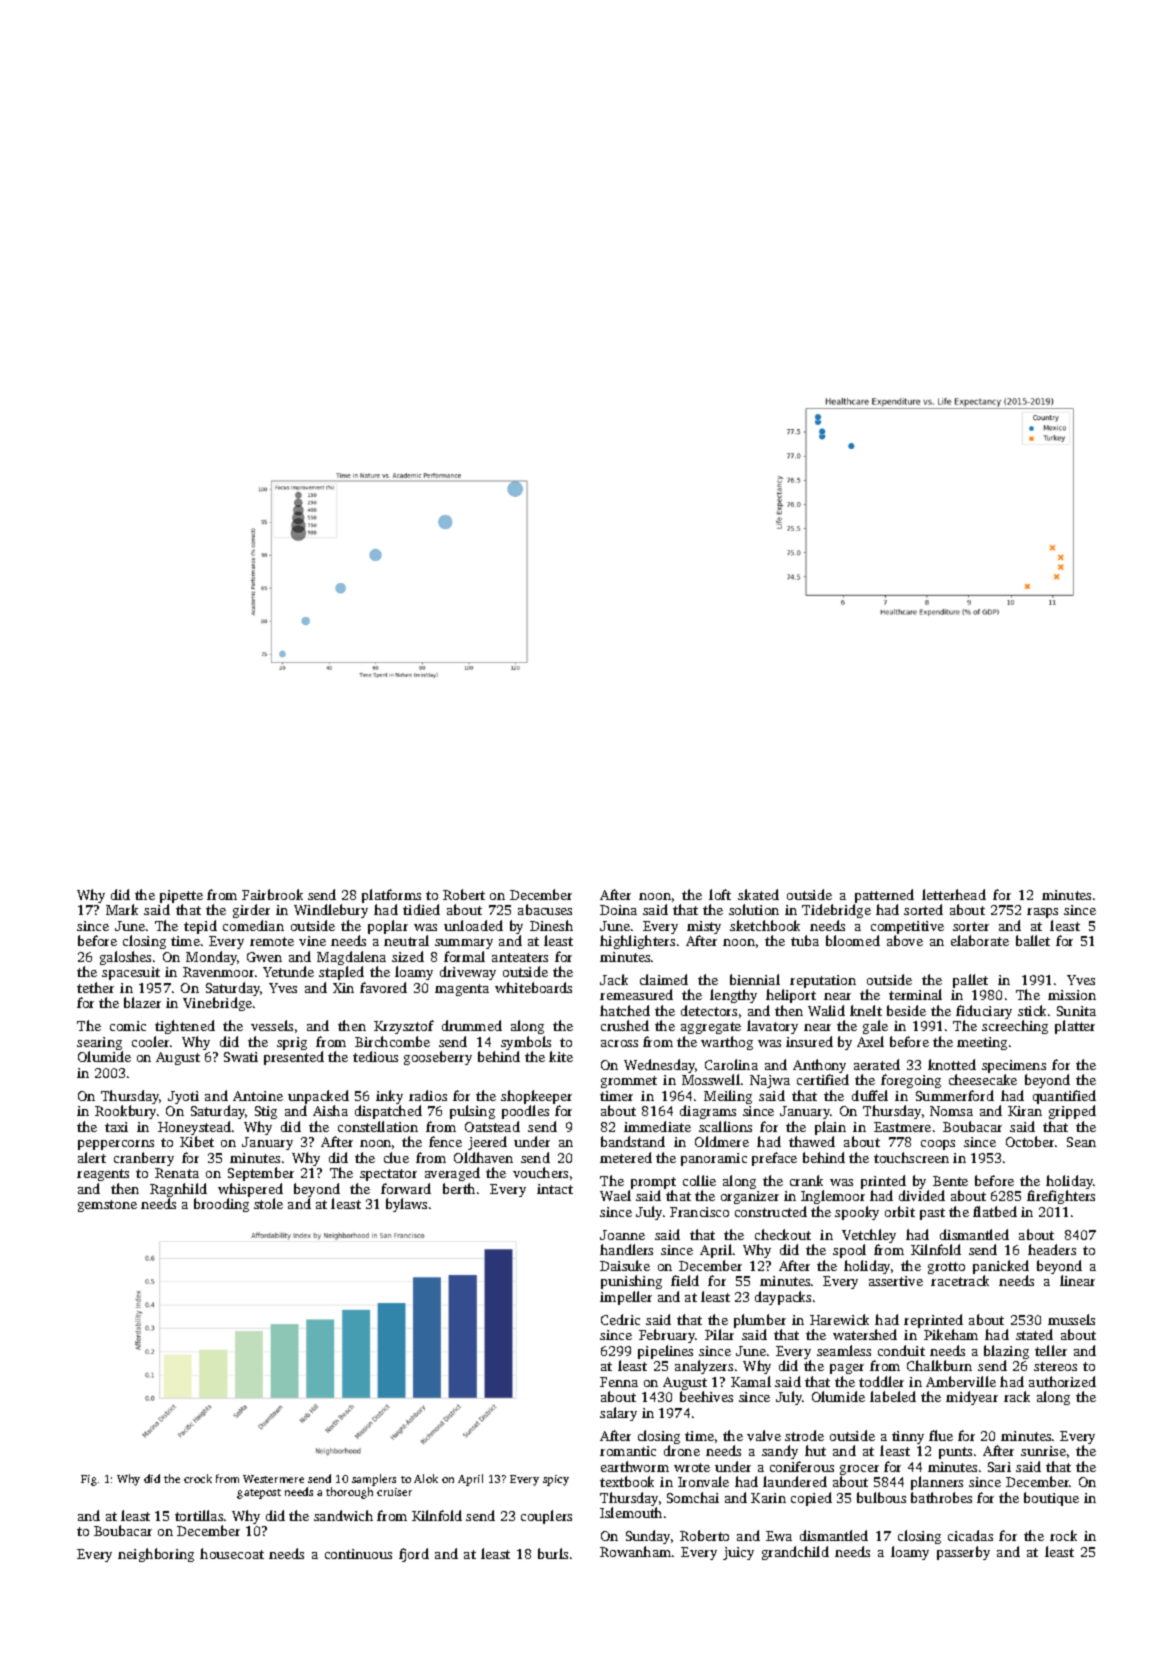 The image size is (1174, 1661). I want to click on Fenna, so click(619, 1382).
